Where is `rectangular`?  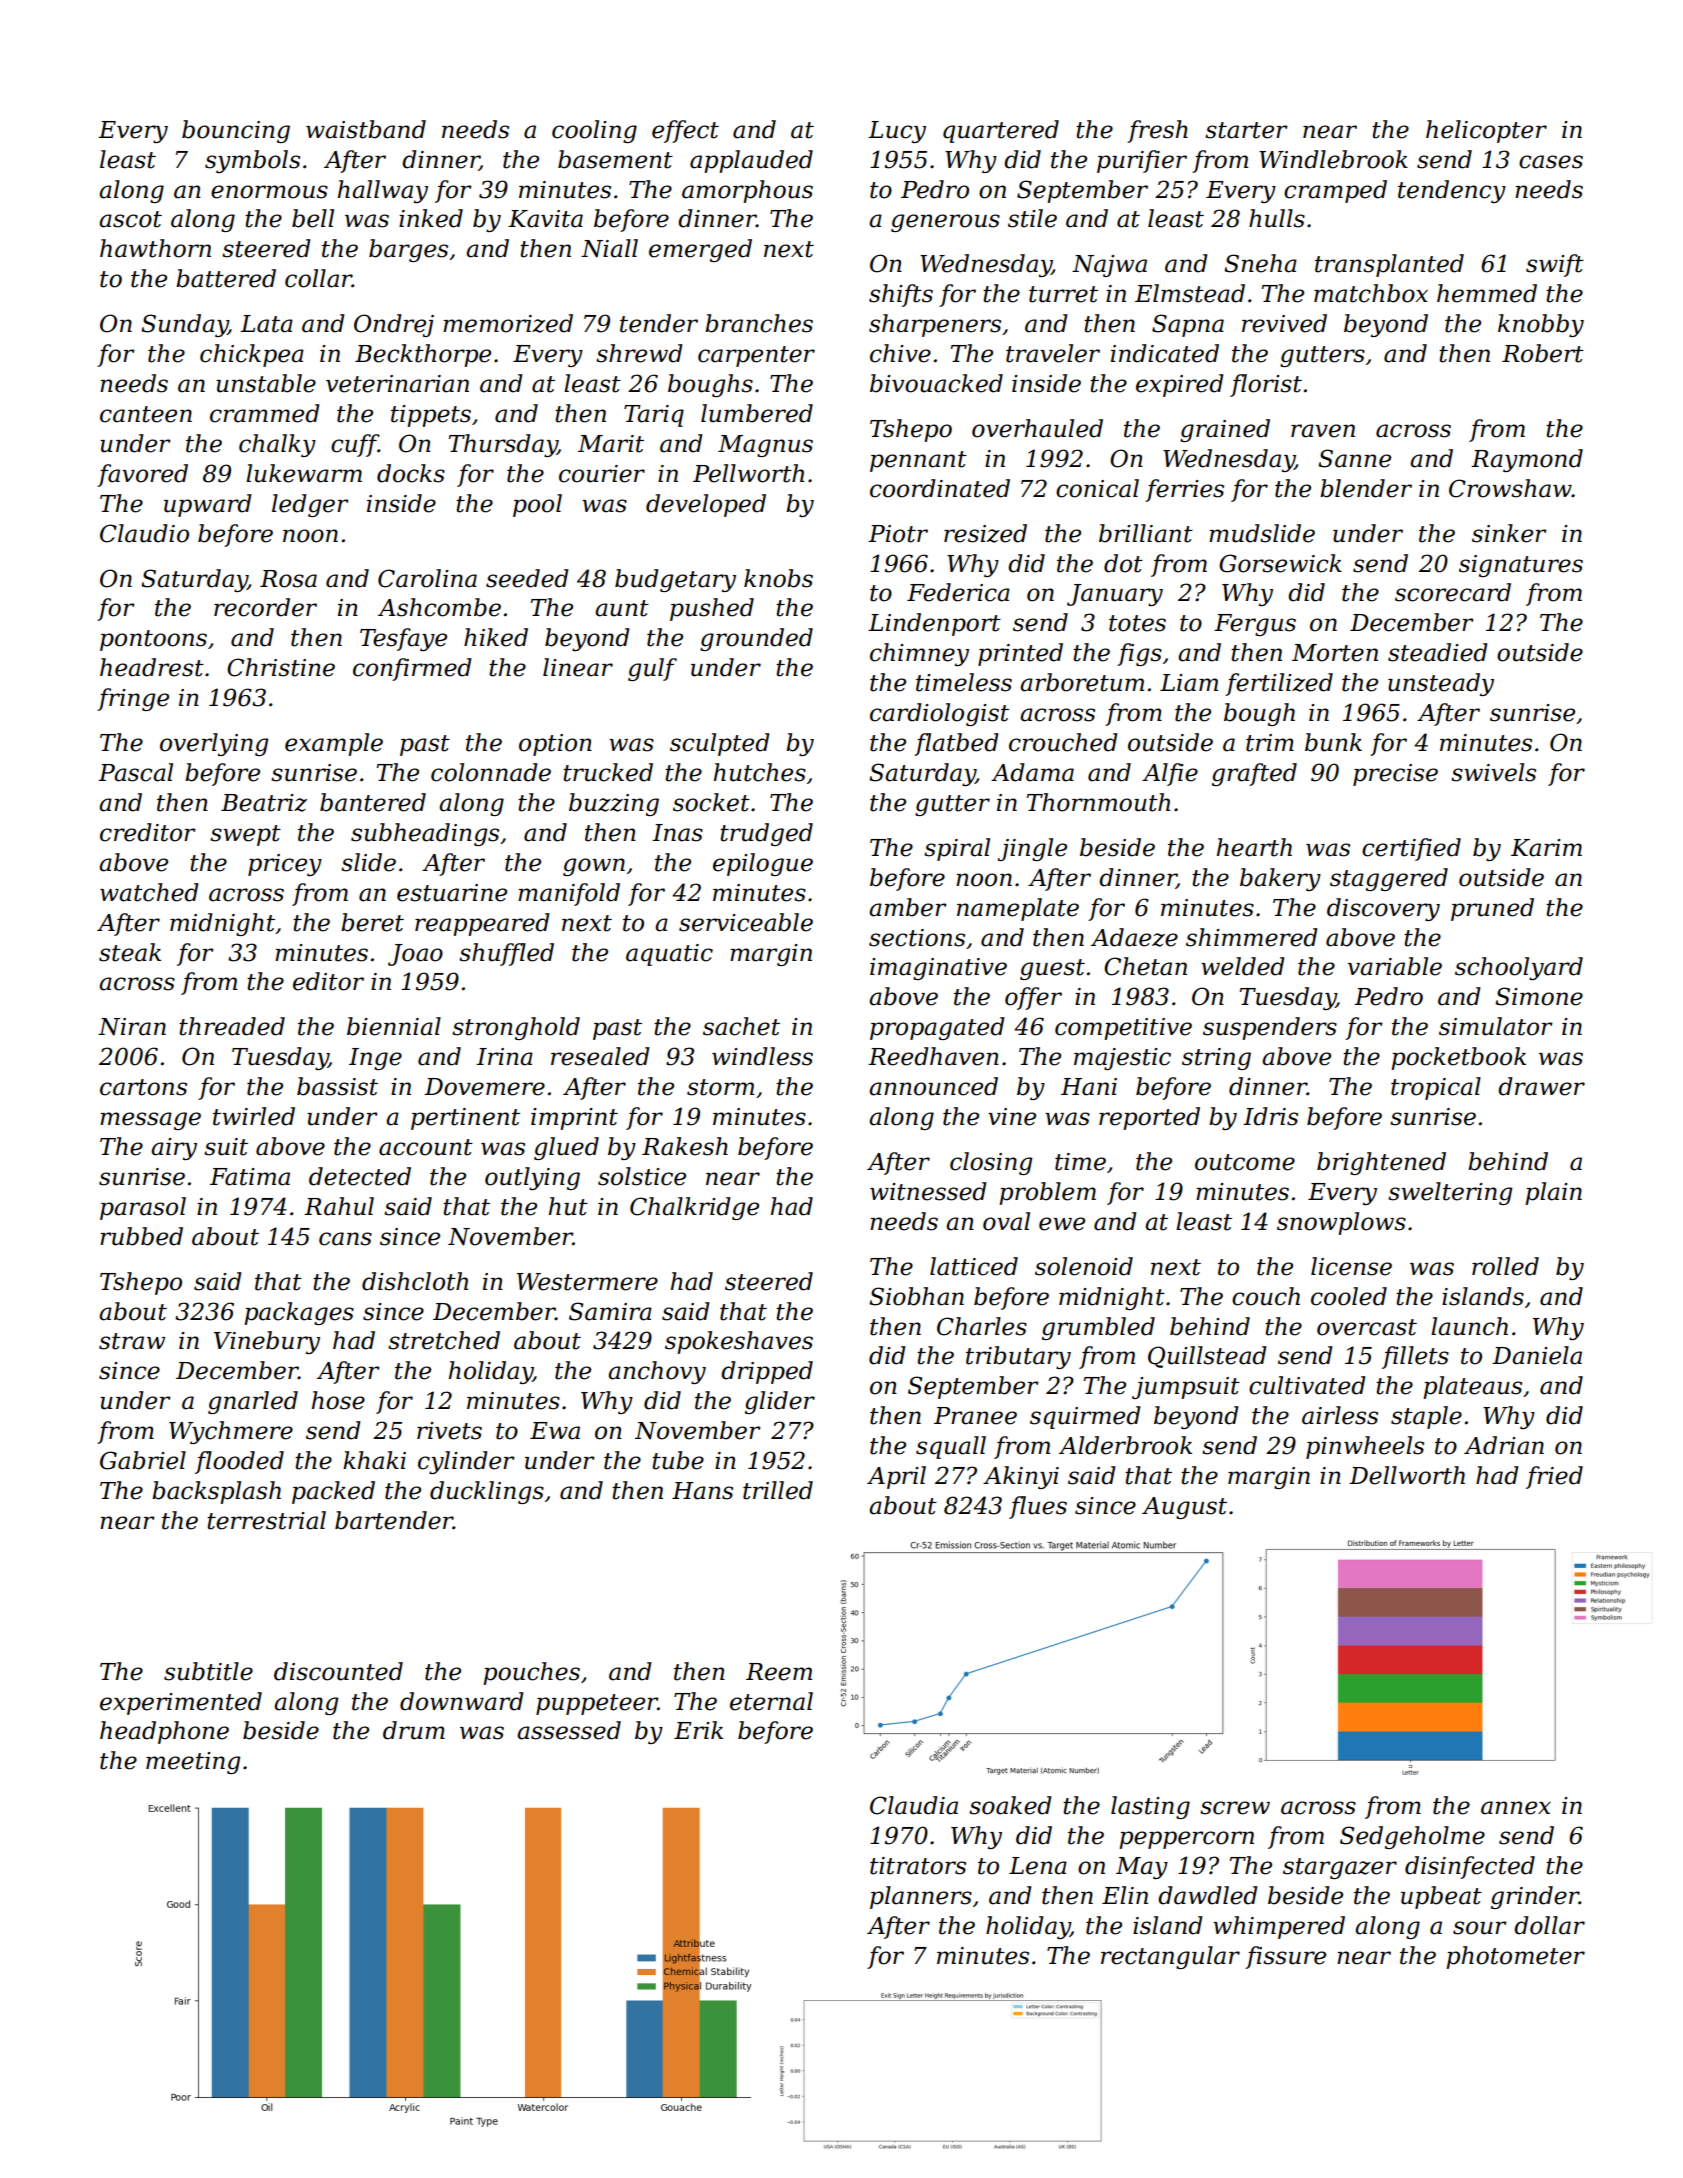
rectangular is located at coordinates (1170, 1957).
